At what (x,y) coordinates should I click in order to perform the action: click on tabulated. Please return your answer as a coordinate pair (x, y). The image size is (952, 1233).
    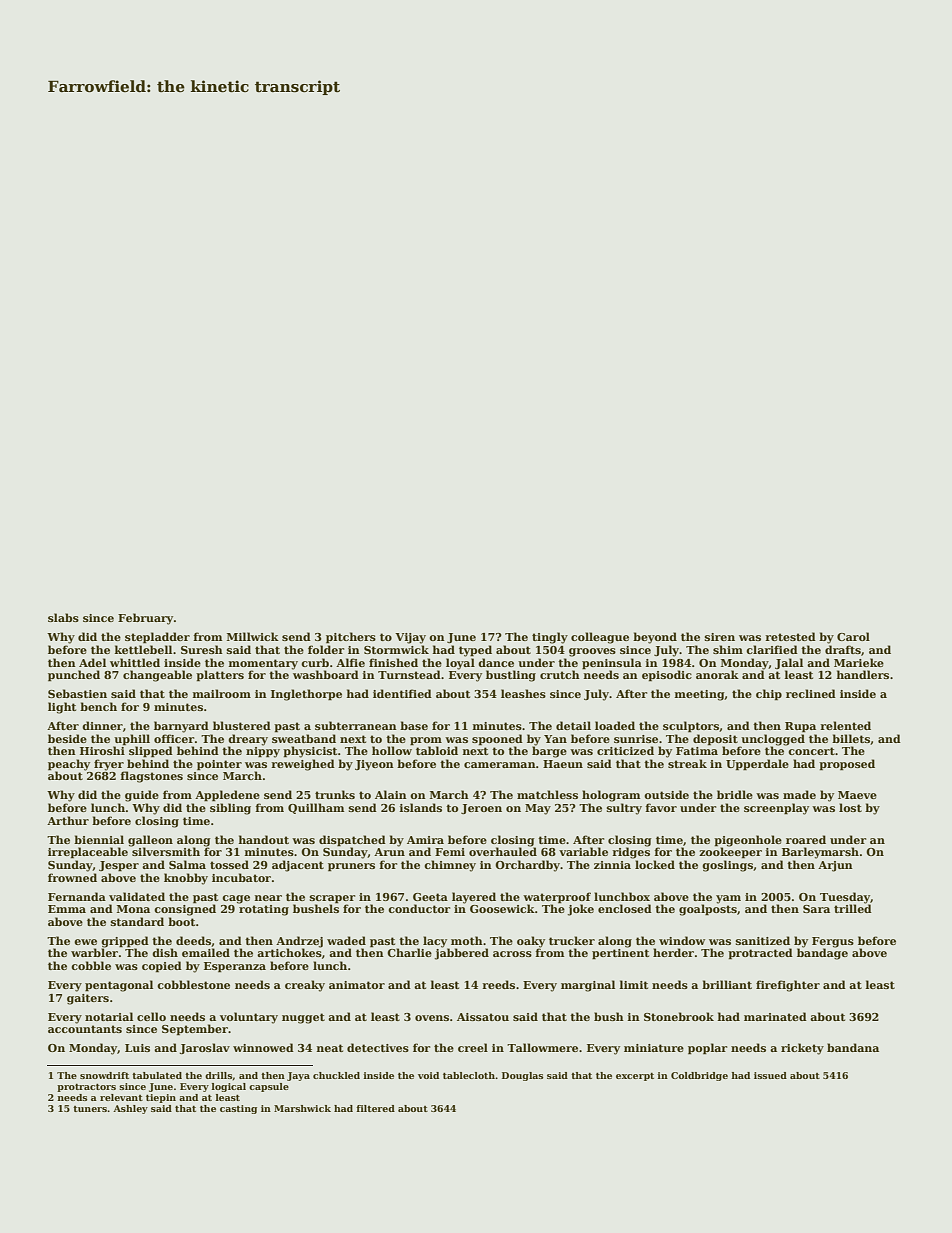
    Looking at the image, I should click on (157, 1075).
